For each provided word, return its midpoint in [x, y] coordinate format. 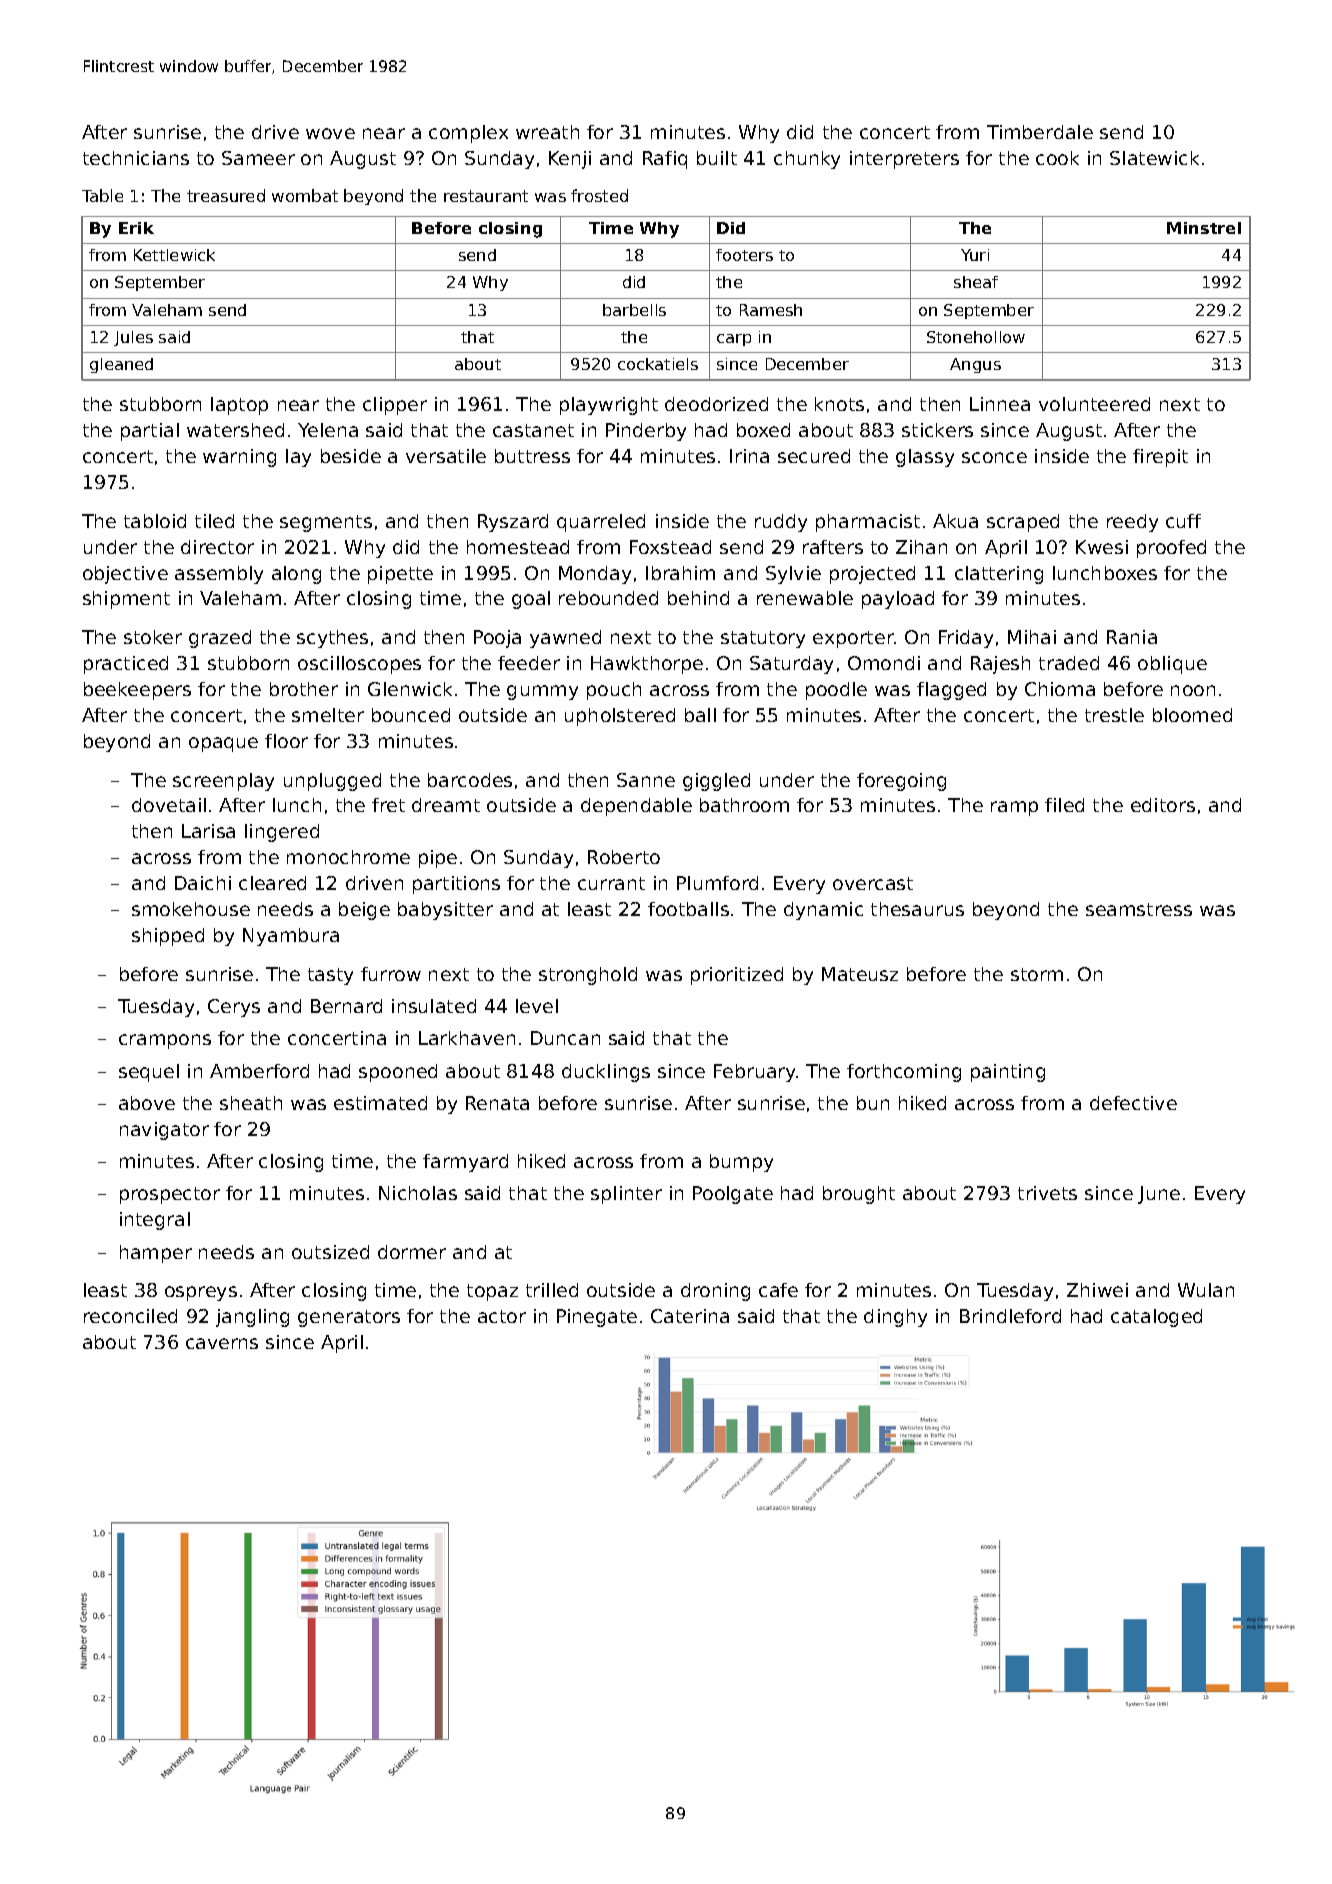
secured [814, 456]
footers [744, 255]
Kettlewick [174, 255]
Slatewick [1154, 158]
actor [502, 1316]
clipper [395, 406]
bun [873, 1103]
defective [1133, 1103]
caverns [222, 1343]
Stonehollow [976, 337]
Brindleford [1010, 1316]
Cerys [234, 1008]
